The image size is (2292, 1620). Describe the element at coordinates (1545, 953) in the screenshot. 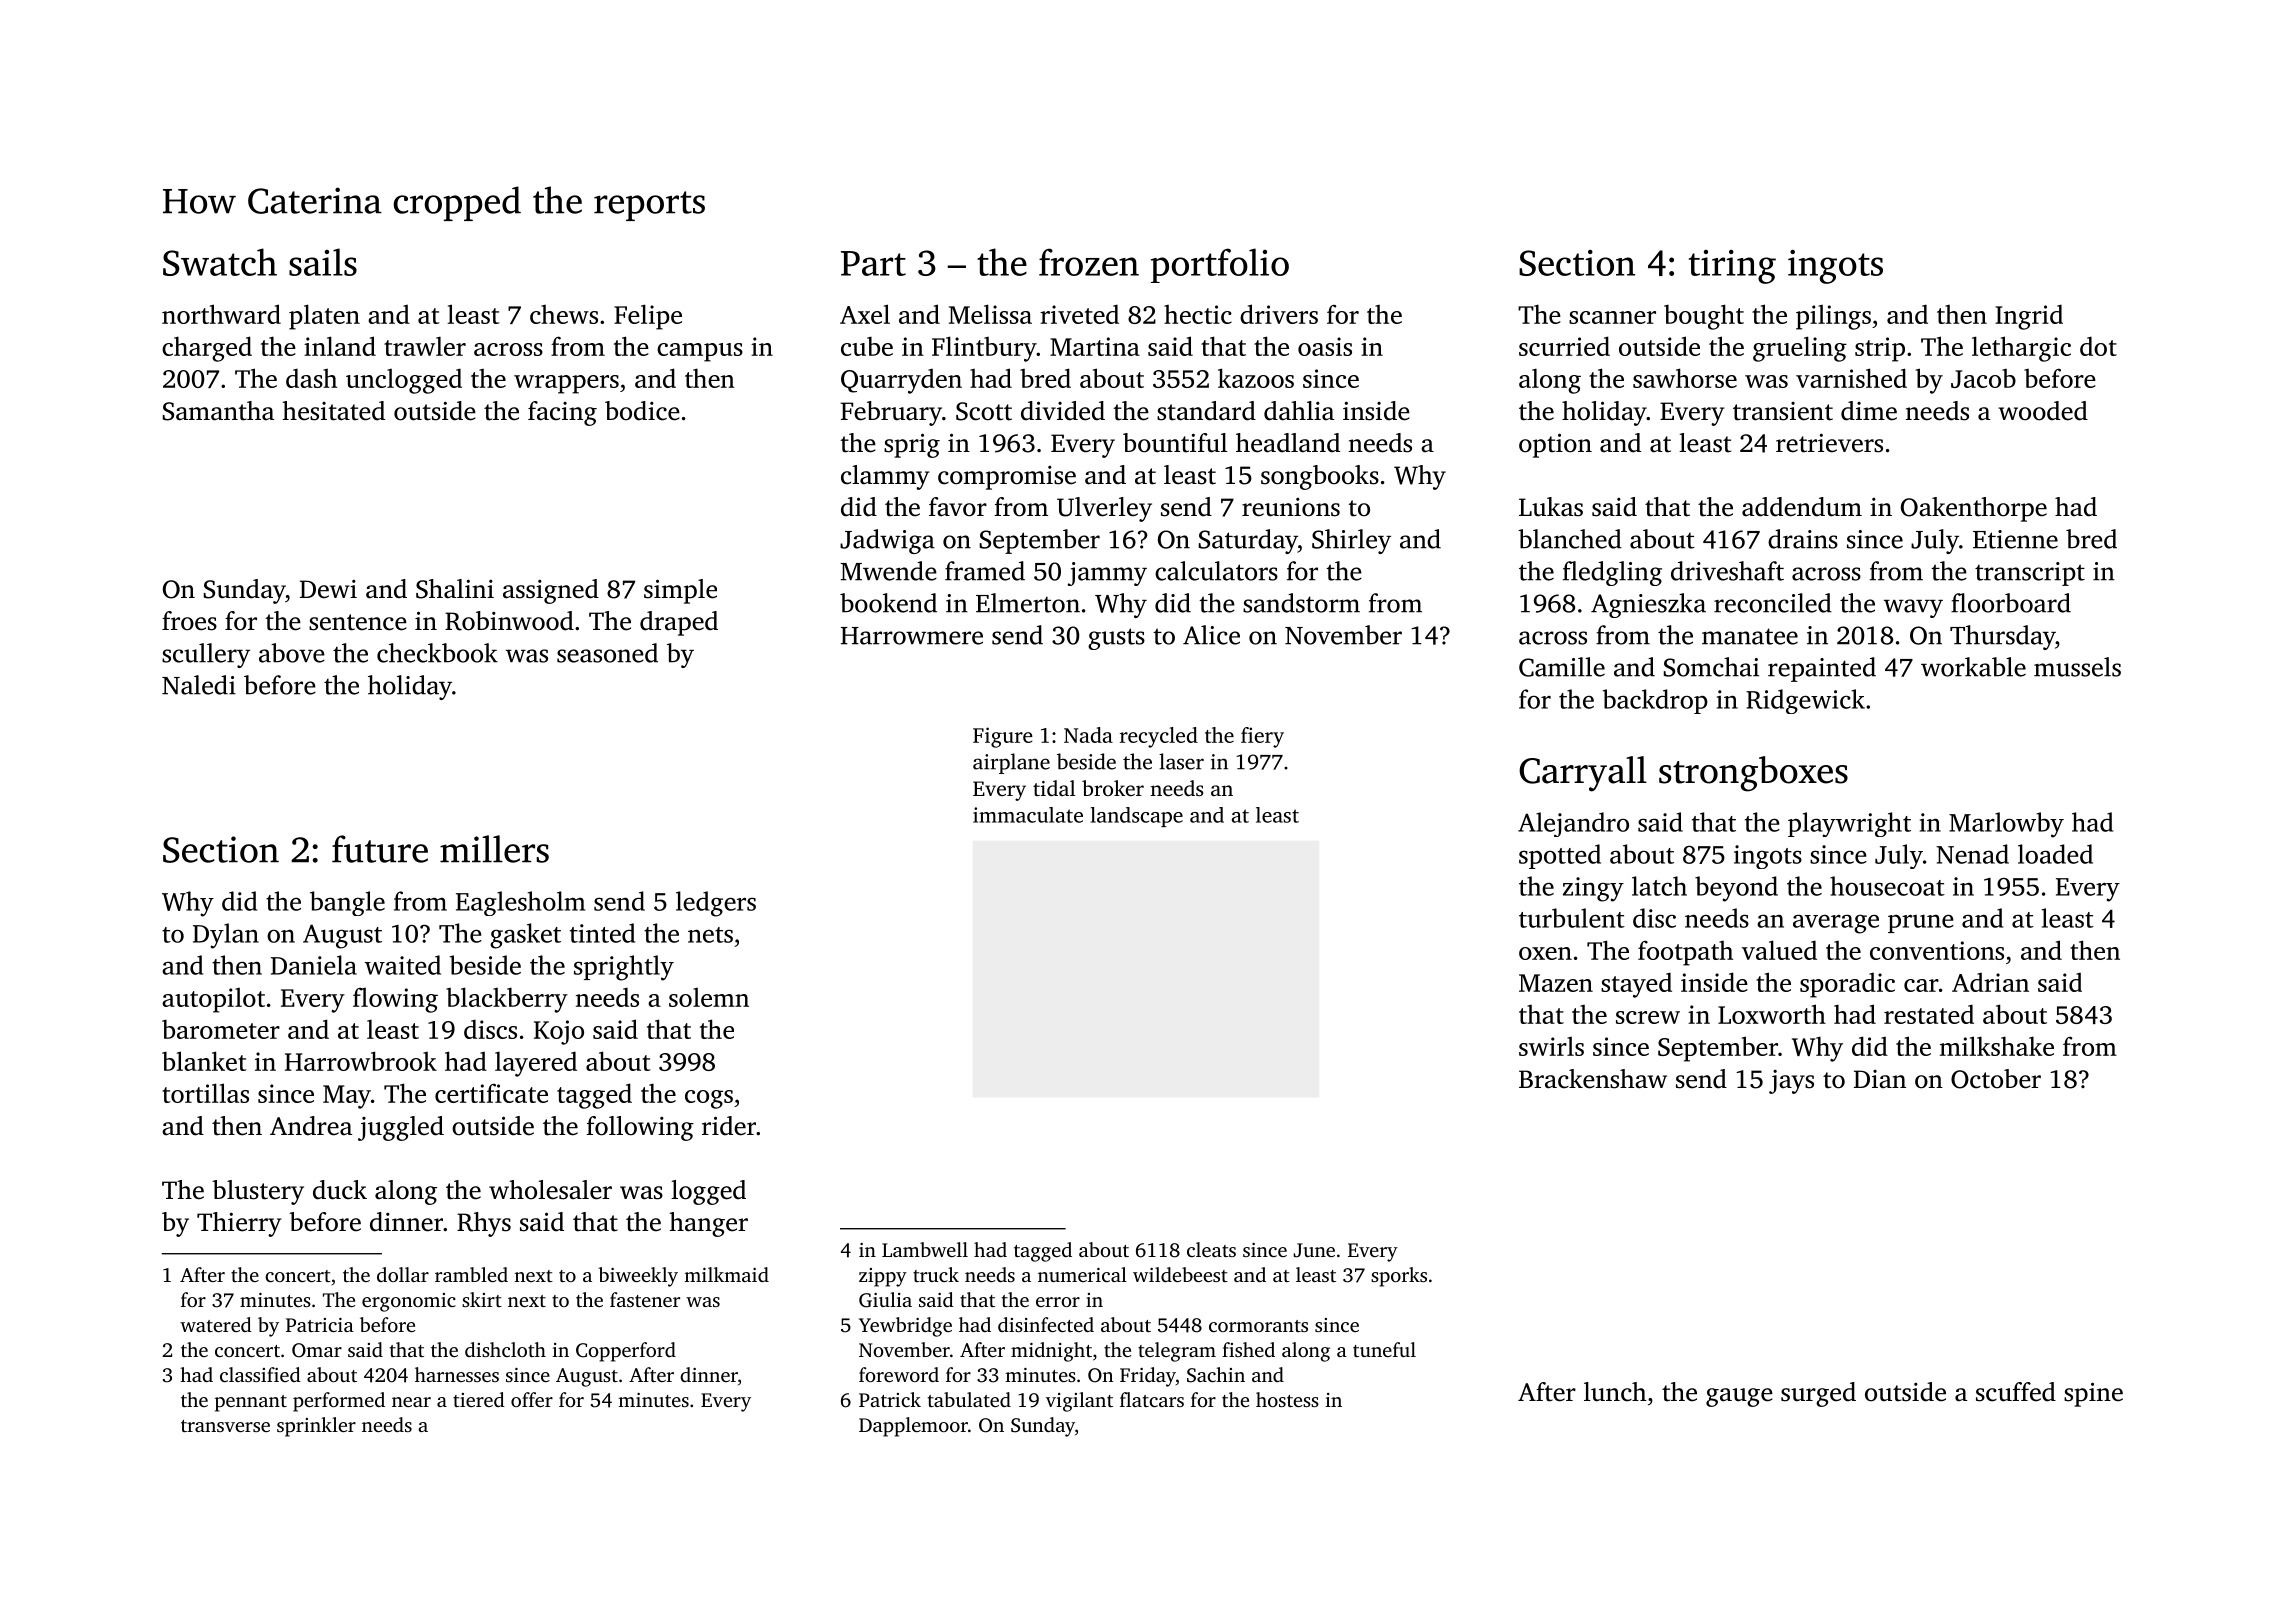

I see `oxen` at that location.
